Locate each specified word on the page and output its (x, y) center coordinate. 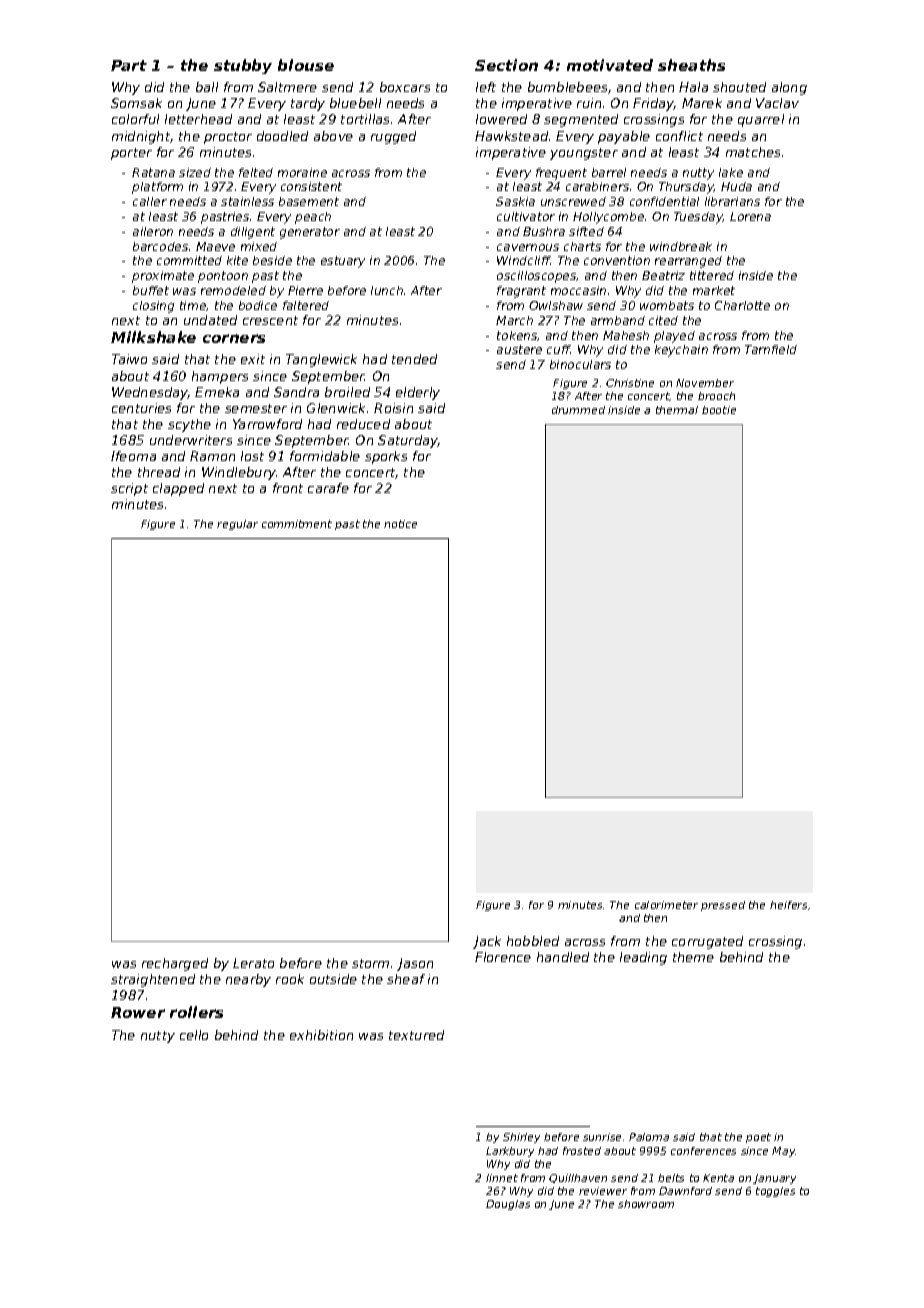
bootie (719, 410)
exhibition (321, 1035)
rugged (393, 137)
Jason (415, 964)
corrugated (707, 942)
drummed (578, 410)
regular (237, 525)
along (789, 88)
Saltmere (287, 87)
